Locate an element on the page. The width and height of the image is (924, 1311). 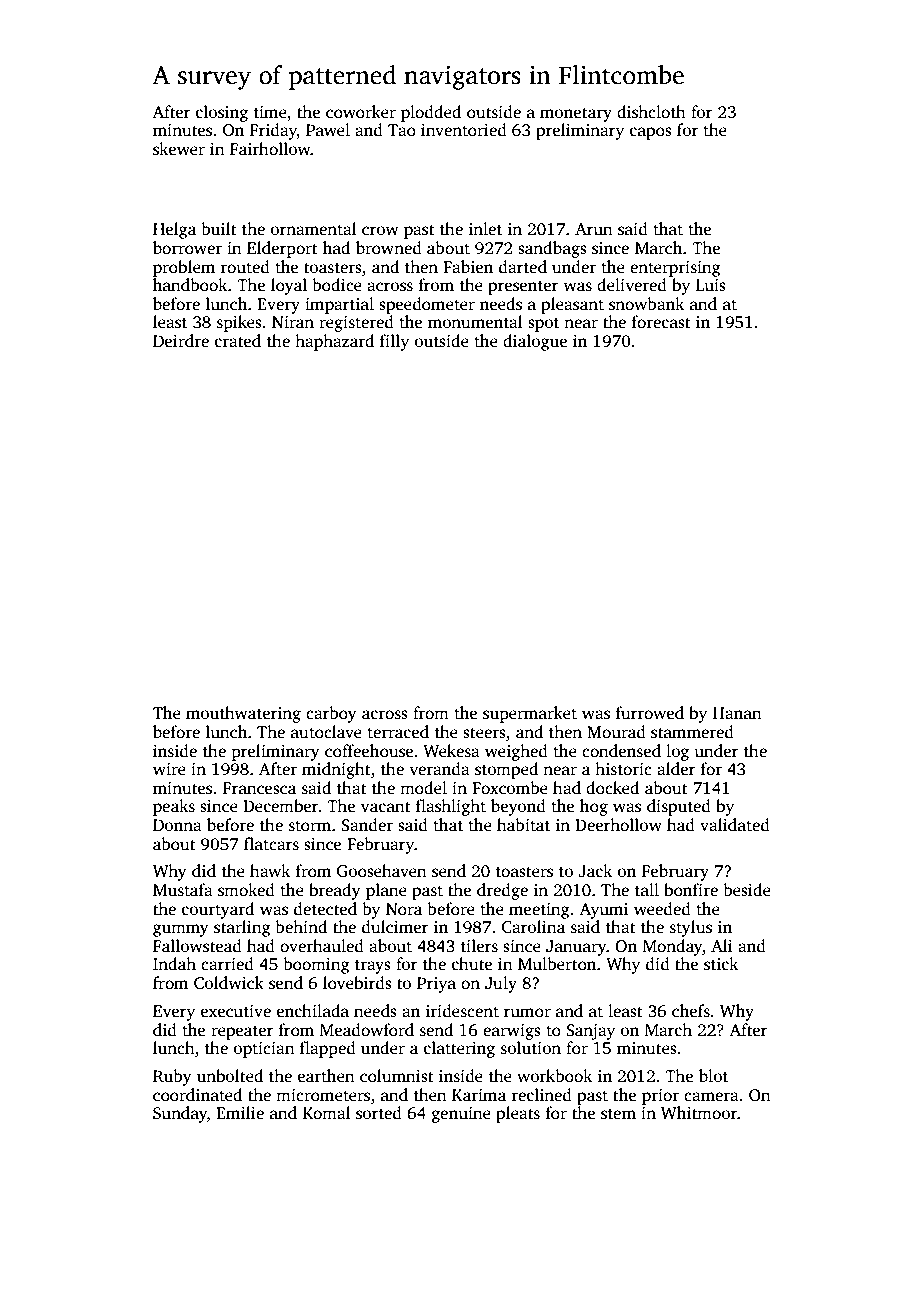
delivered is located at coordinates (632, 285).
